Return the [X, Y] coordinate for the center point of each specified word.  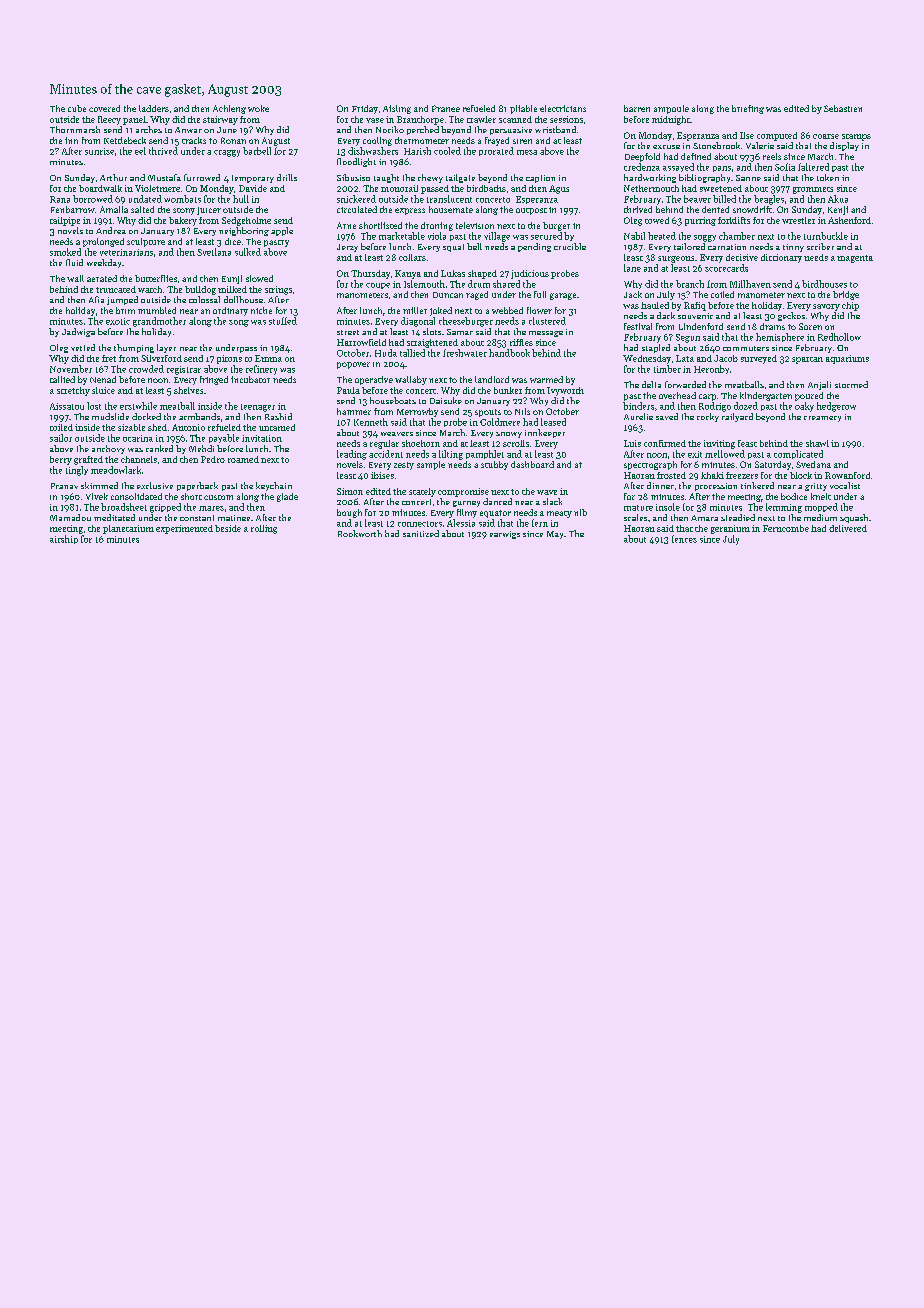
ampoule [671, 109]
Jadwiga [78, 332]
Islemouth [424, 284]
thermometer [422, 140]
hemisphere [780, 337]
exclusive [155, 485]
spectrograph [650, 465]
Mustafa [164, 177]
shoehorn [421, 443]
